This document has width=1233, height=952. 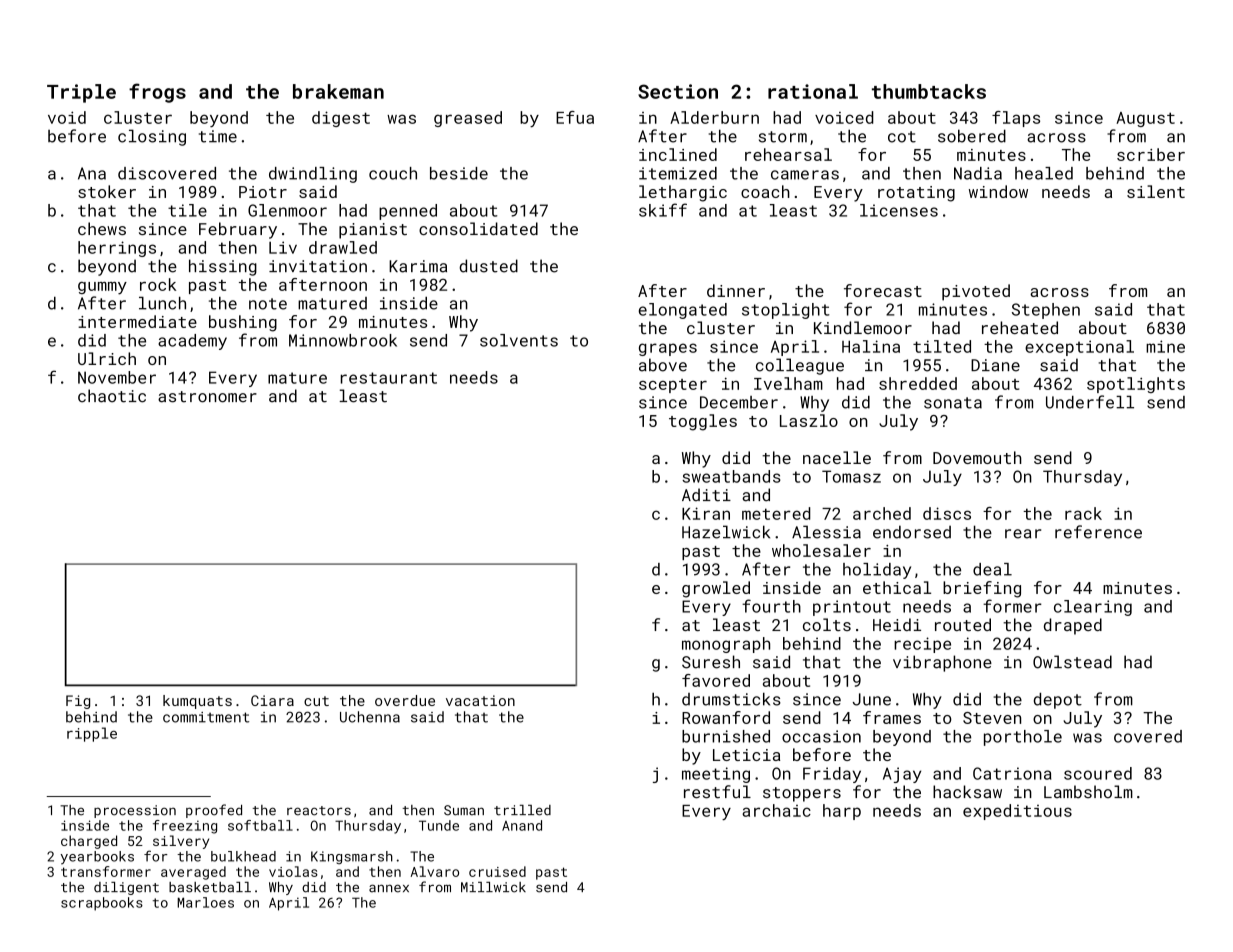 What do you see at coordinates (468, 119) in the document?
I see `greased` at bounding box center [468, 119].
